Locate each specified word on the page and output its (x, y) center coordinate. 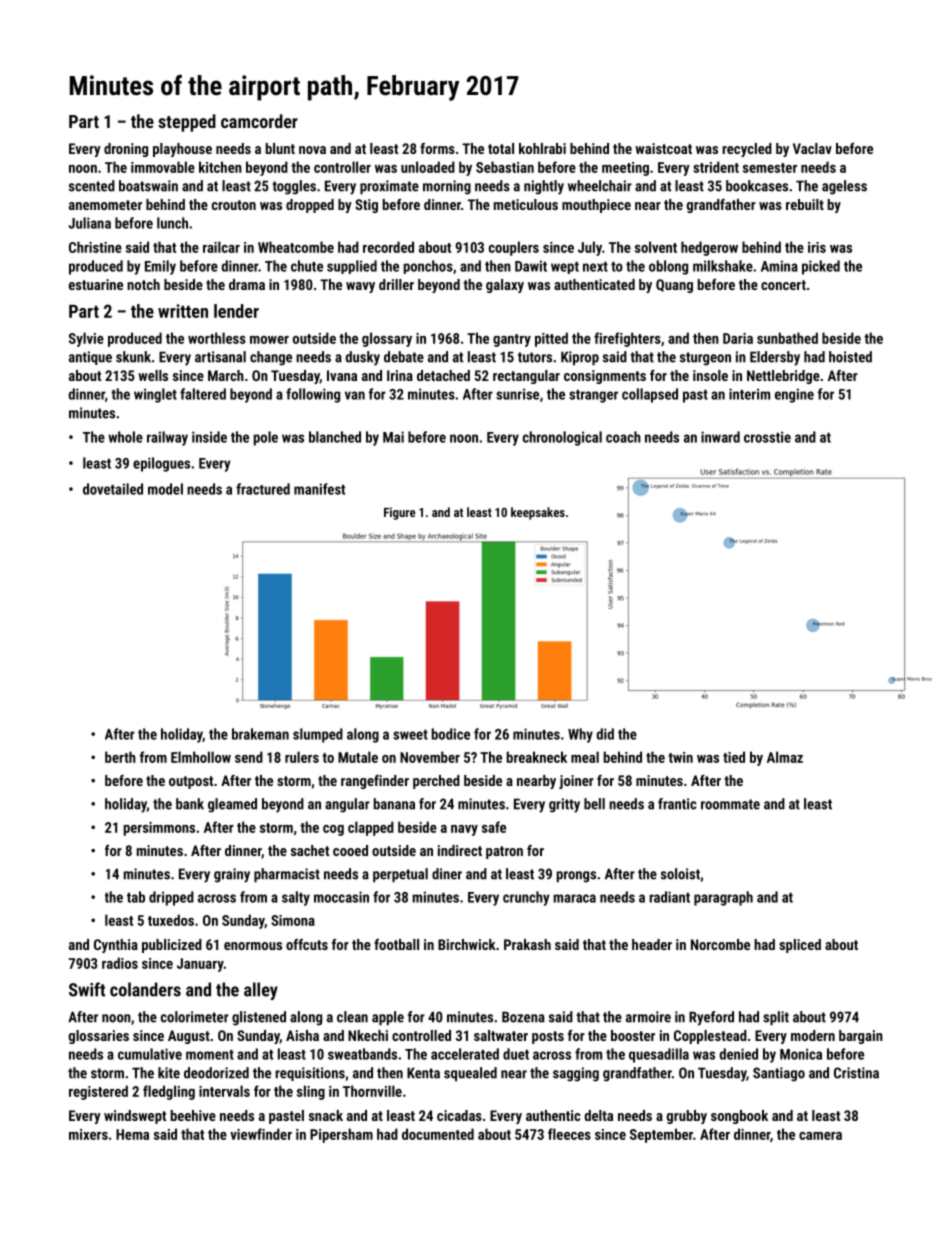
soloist (680, 874)
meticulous (526, 204)
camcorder (259, 121)
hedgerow (709, 248)
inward (720, 437)
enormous (253, 946)
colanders (145, 989)
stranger (593, 396)
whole (125, 437)
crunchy (526, 898)
